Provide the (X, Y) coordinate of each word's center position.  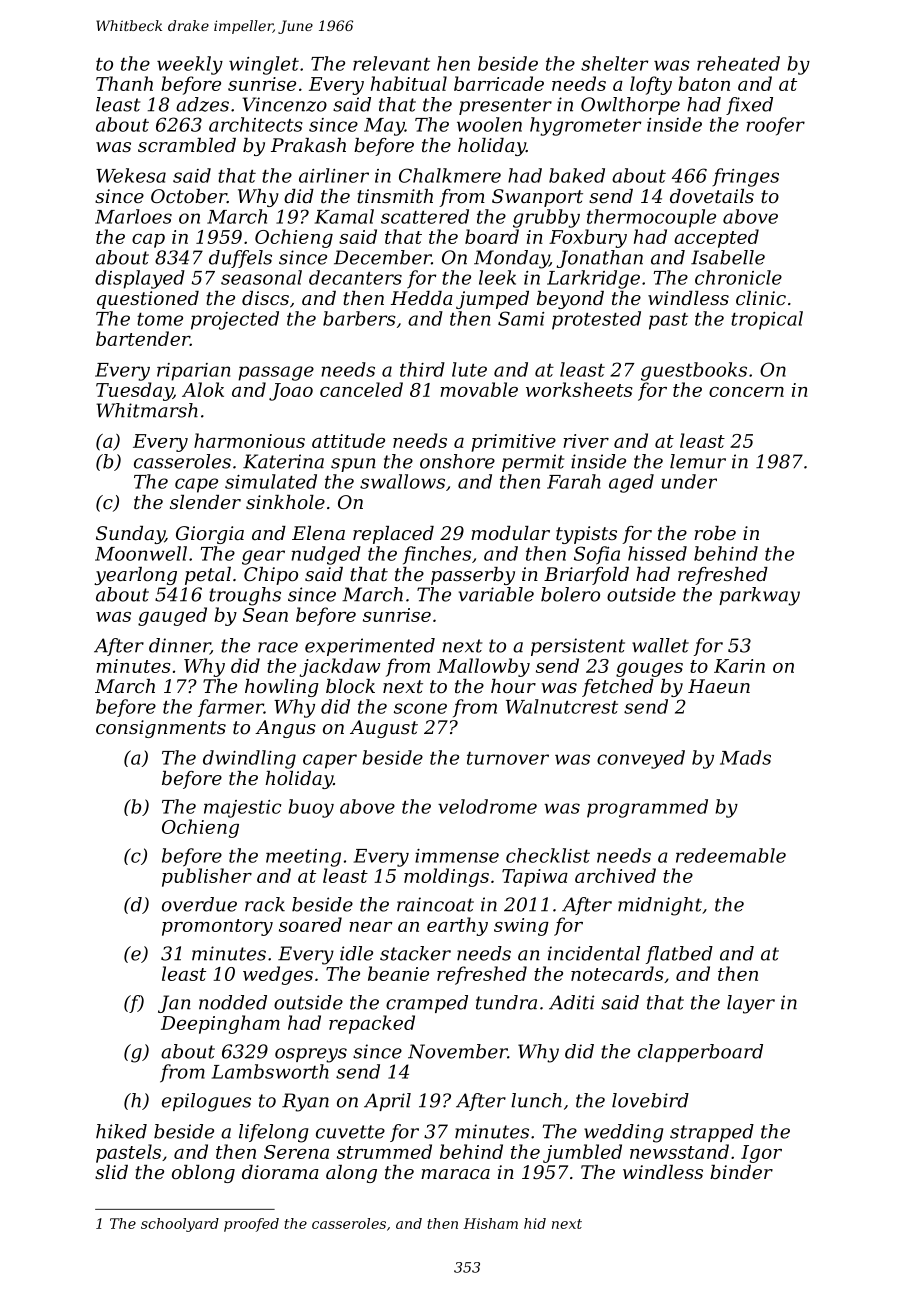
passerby (473, 576)
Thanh (124, 83)
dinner (179, 646)
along (351, 1174)
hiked (121, 1131)
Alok (203, 389)
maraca (455, 1174)
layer (751, 1004)
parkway (759, 596)
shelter (614, 63)
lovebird (650, 1100)
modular (510, 533)
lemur (698, 461)
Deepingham (220, 1024)
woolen (489, 124)
